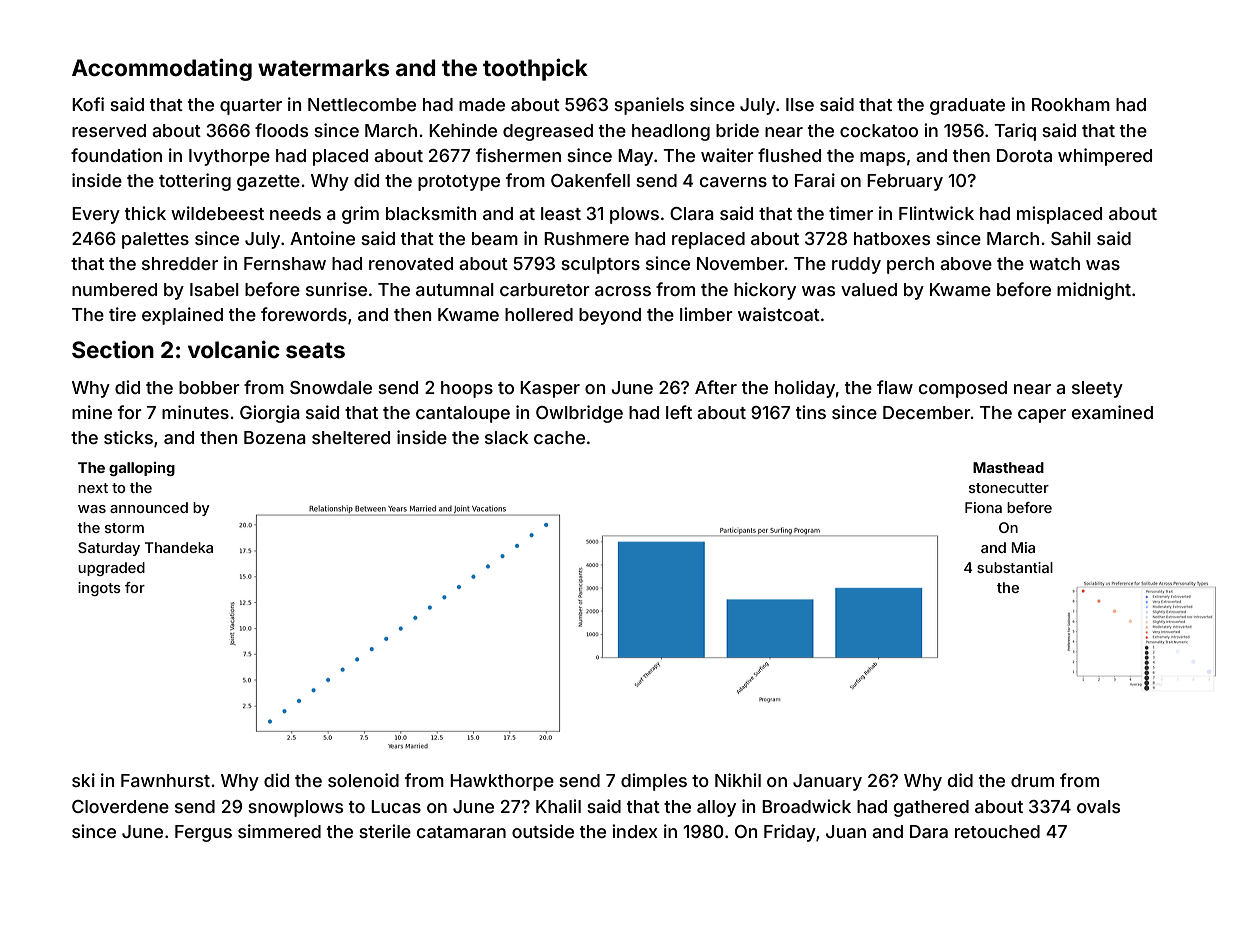 The height and width of the screenshot is (952, 1233). Describe the element at coordinates (1094, 291) in the screenshot. I see `midnight` at that location.
